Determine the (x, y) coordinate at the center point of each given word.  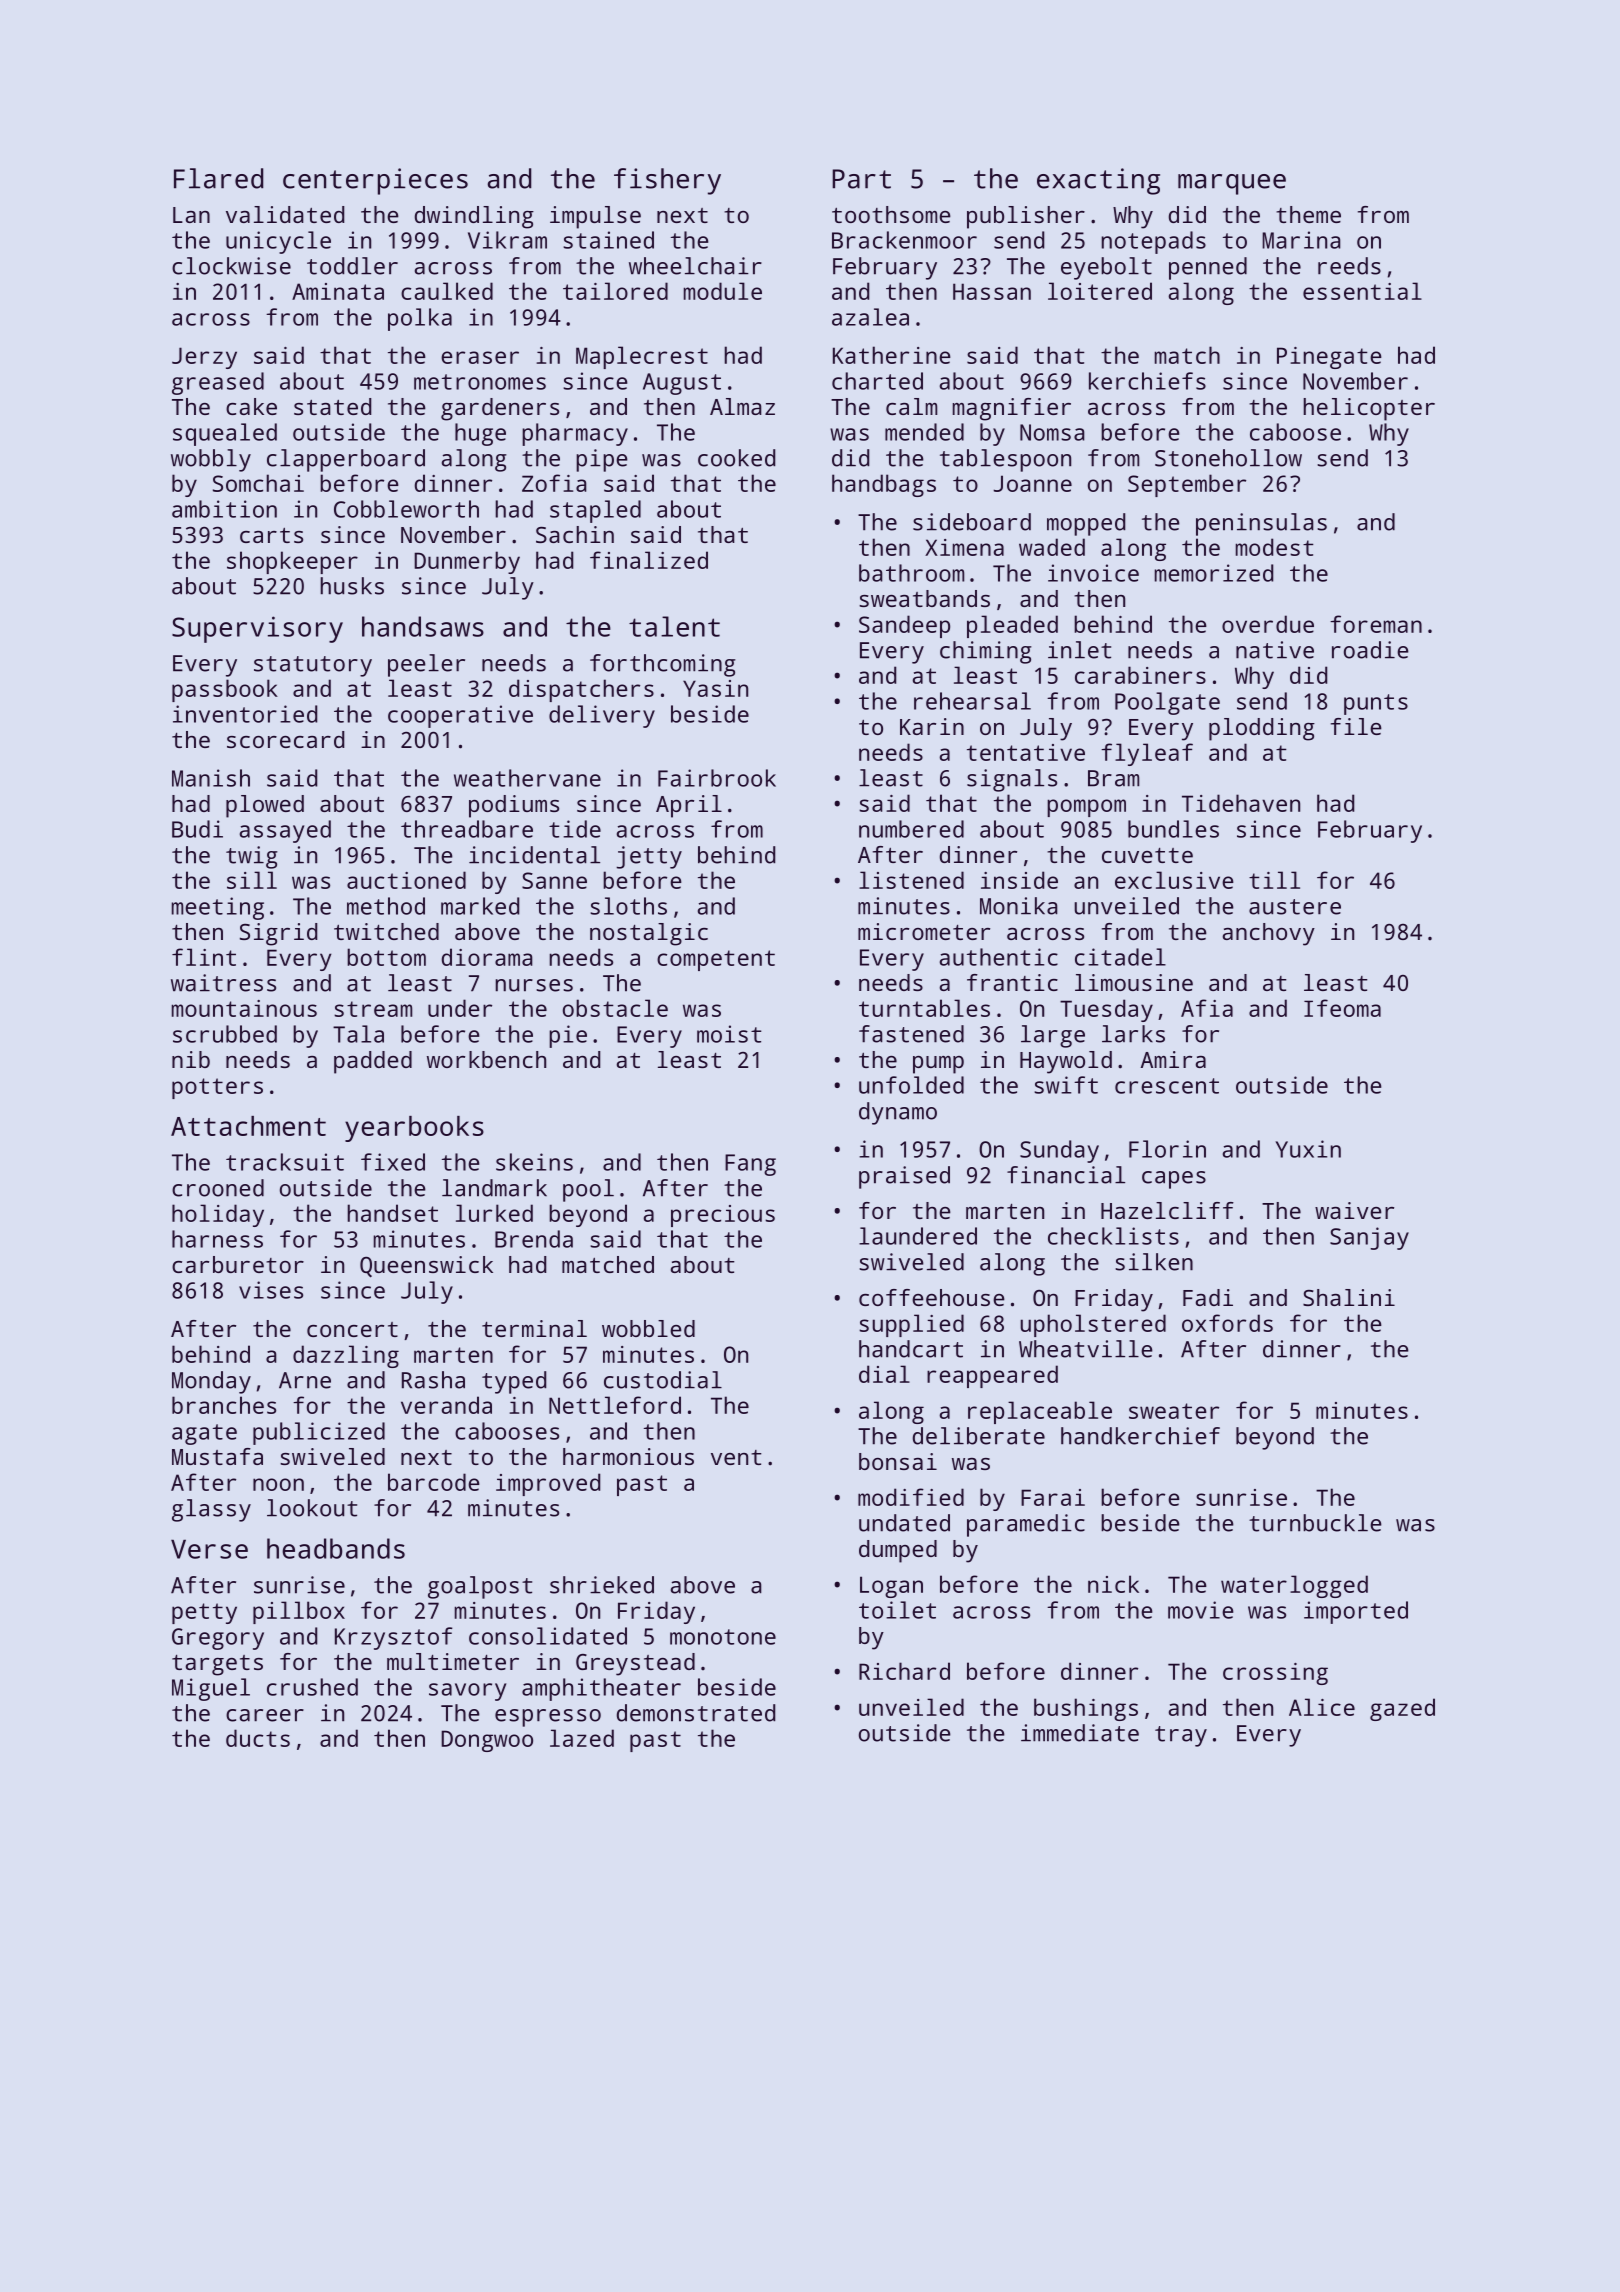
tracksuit (285, 1162)
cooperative (460, 716)
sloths (628, 906)
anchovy (1269, 934)
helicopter (1369, 409)
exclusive (1174, 880)
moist (729, 1034)
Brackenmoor (904, 240)
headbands (336, 1548)
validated (285, 214)
